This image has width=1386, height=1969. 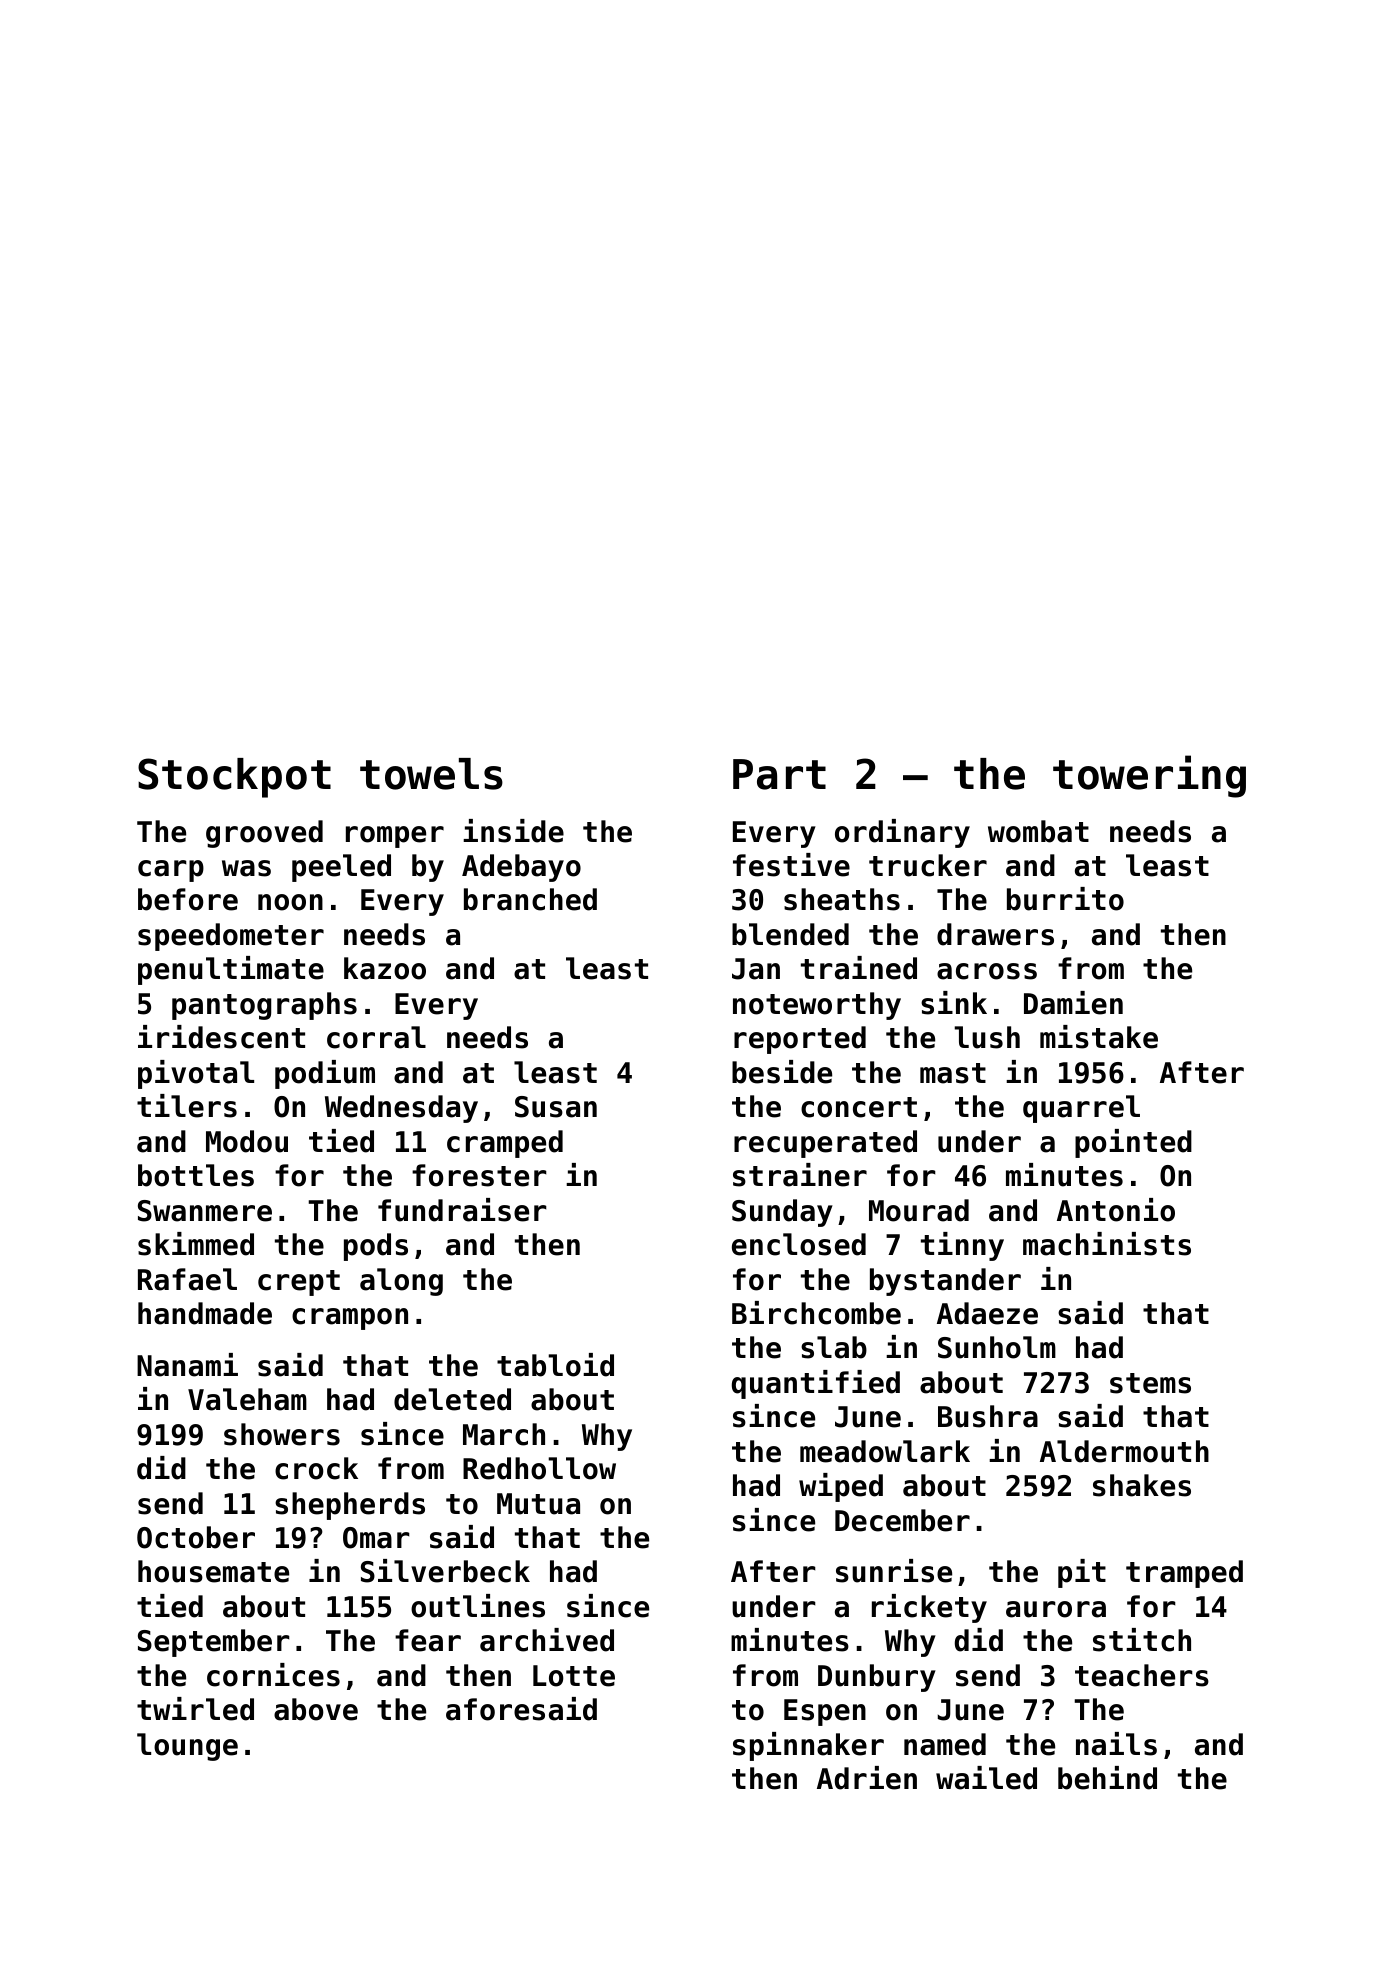 I want to click on above, so click(x=316, y=1709).
